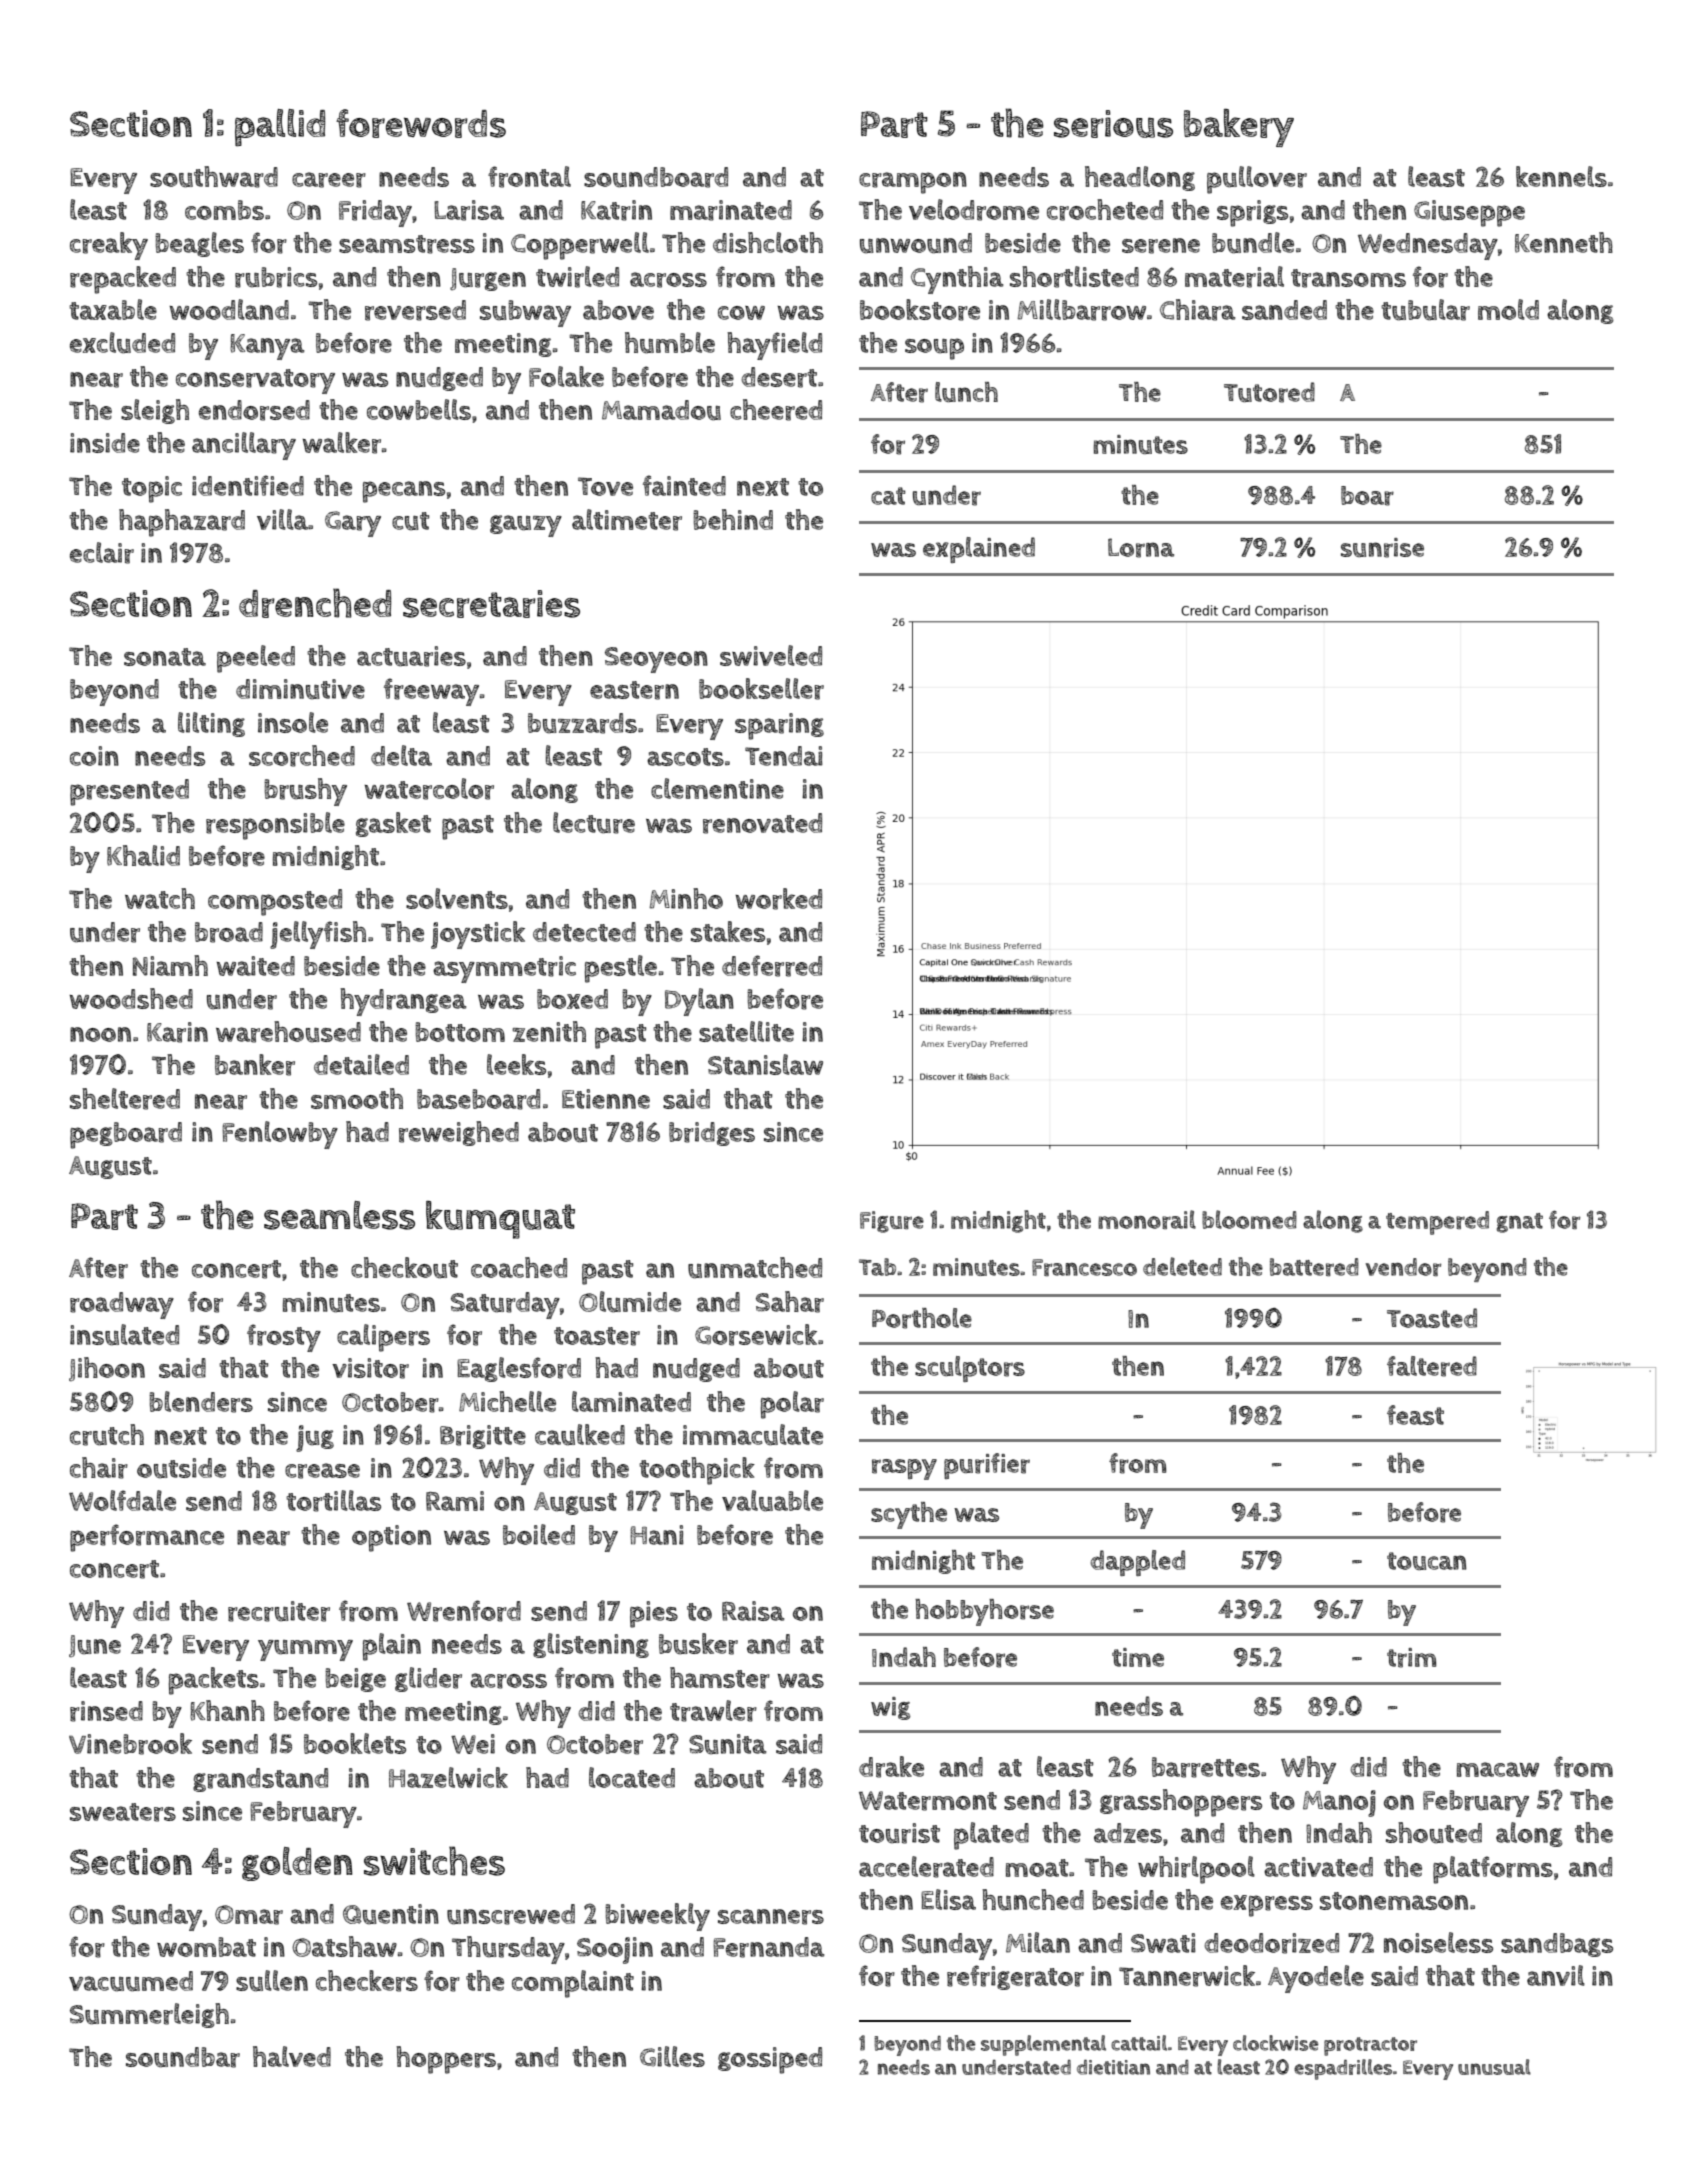 Image resolution: width=1683 pixels, height=2178 pixels. What do you see at coordinates (344, 1946) in the screenshot?
I see `Oatshaw` at bounding box center [344, 1946].
